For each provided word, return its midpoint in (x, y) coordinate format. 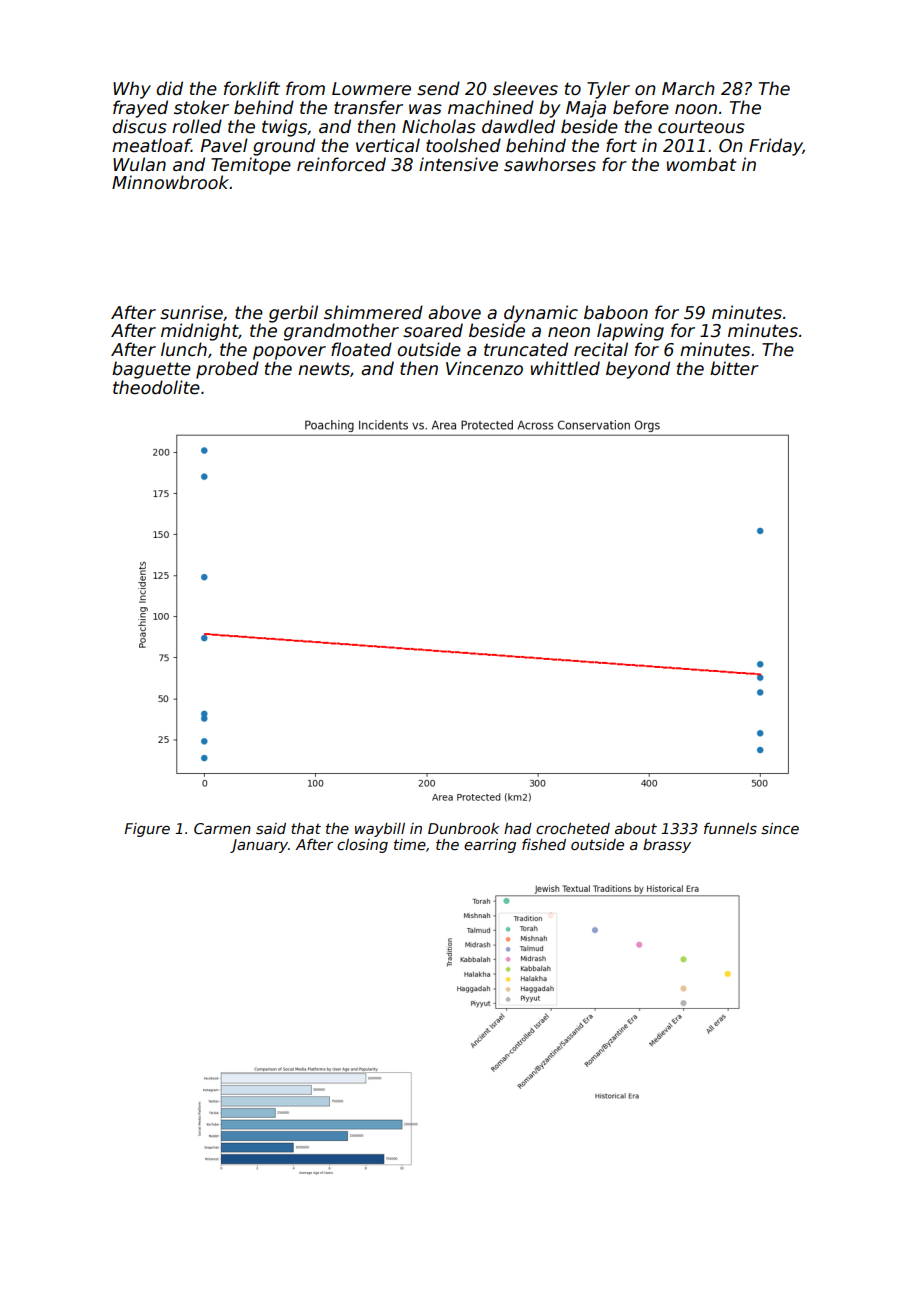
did (169, 88)
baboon (616, 312)
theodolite (156, 387)
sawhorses (550, 164)
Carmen (222, 828)
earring (490, 846)
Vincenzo (484, 368)
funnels (730, 828)
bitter (734, 368)
